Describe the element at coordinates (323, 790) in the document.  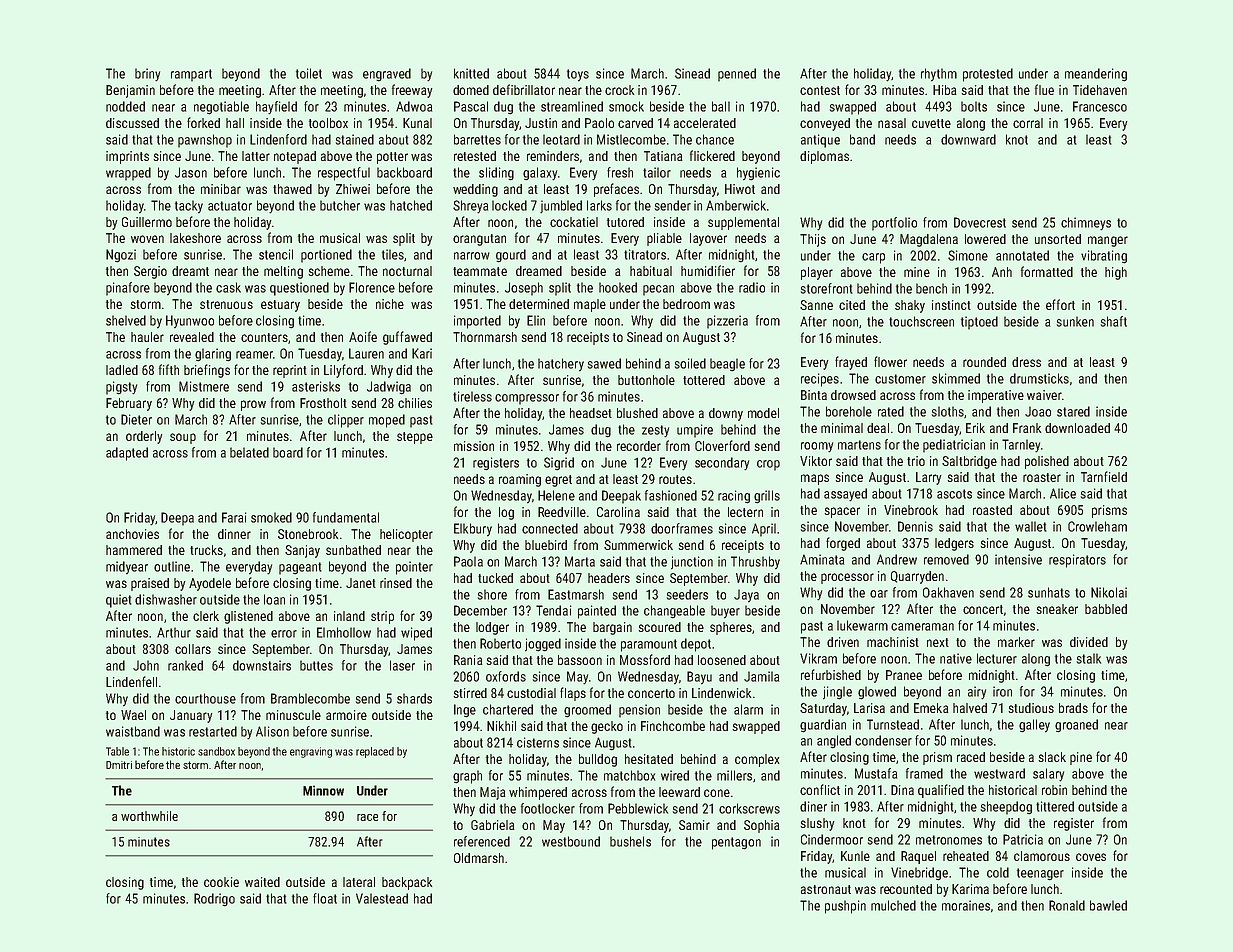
I see `Minnow` at that location.
